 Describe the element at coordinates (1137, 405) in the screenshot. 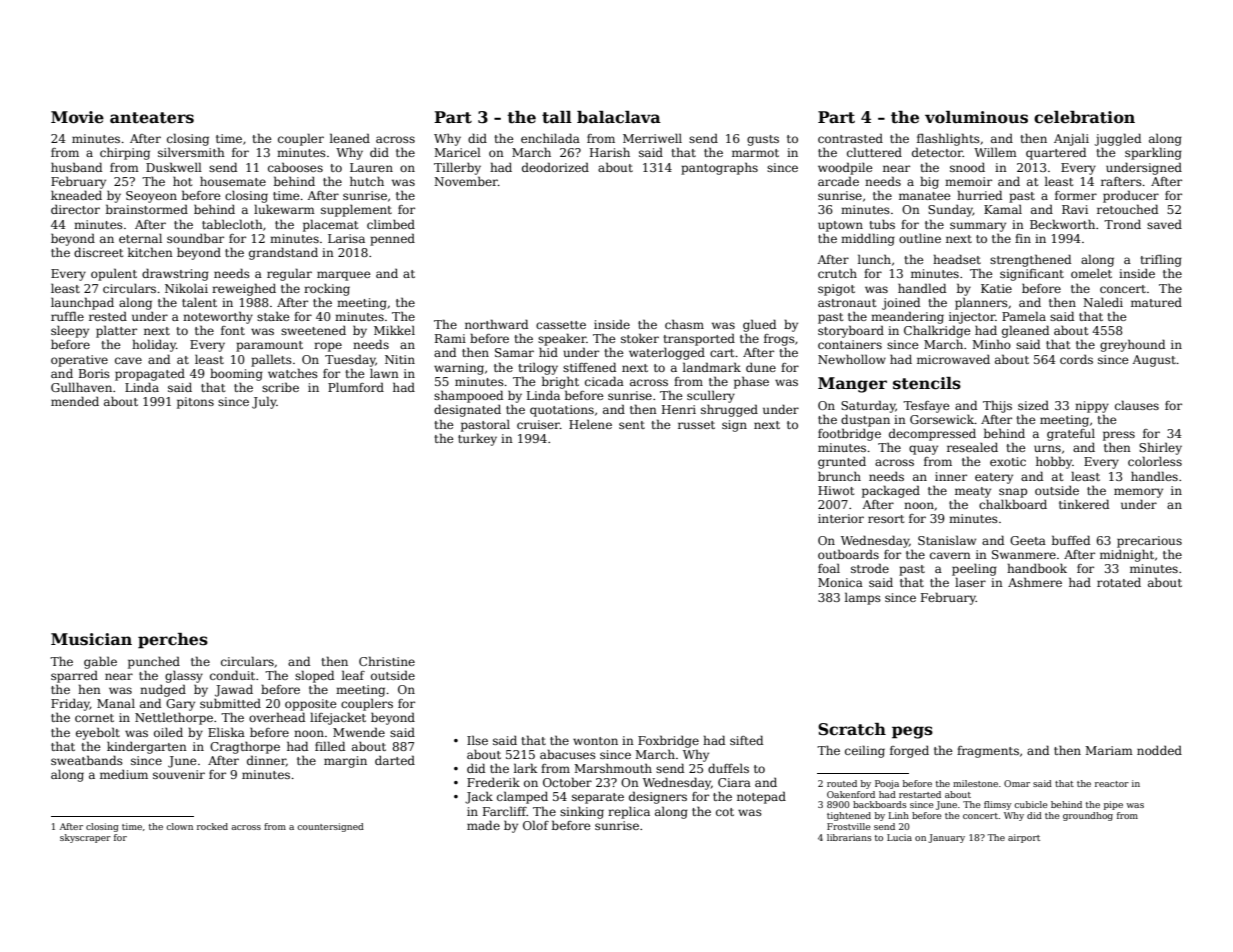

I see `clauses` at that location.
